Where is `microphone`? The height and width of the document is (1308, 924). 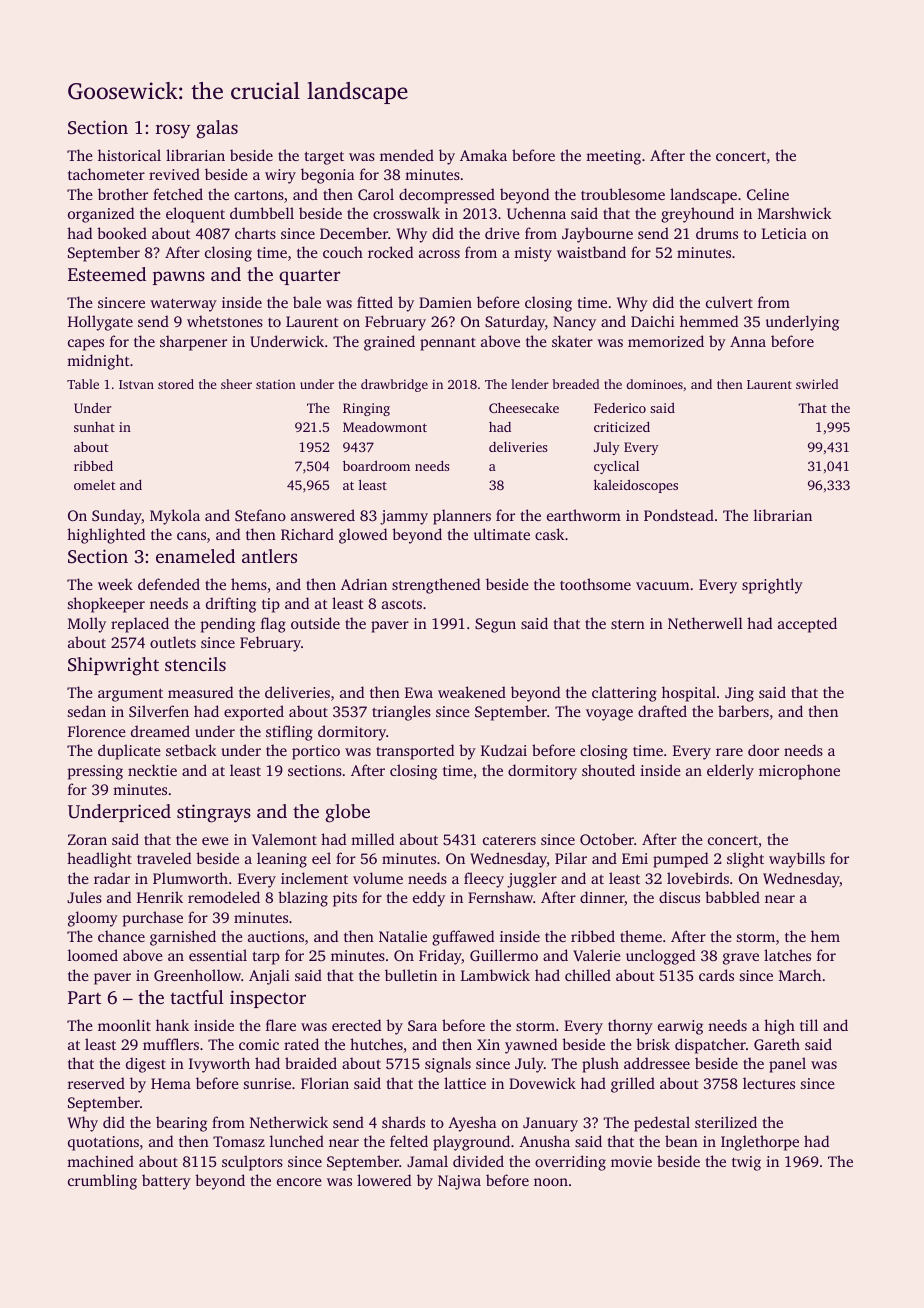
microphone is located at coordinates (799, 772).
